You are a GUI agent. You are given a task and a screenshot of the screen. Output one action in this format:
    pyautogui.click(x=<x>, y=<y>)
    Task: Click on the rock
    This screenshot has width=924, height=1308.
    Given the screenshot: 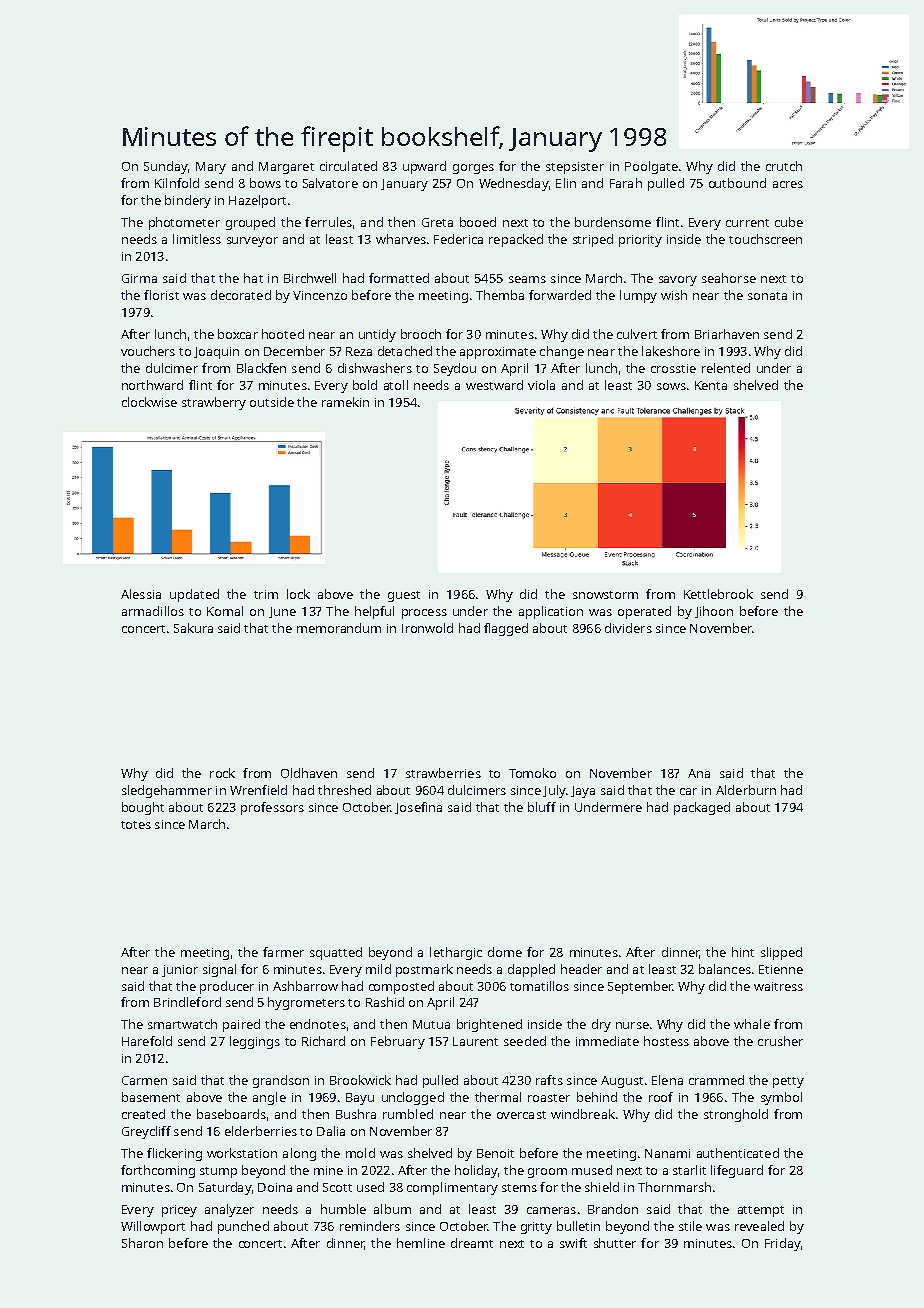 What is the action you would take?
    pyautogui.click(x=222, y=773)
